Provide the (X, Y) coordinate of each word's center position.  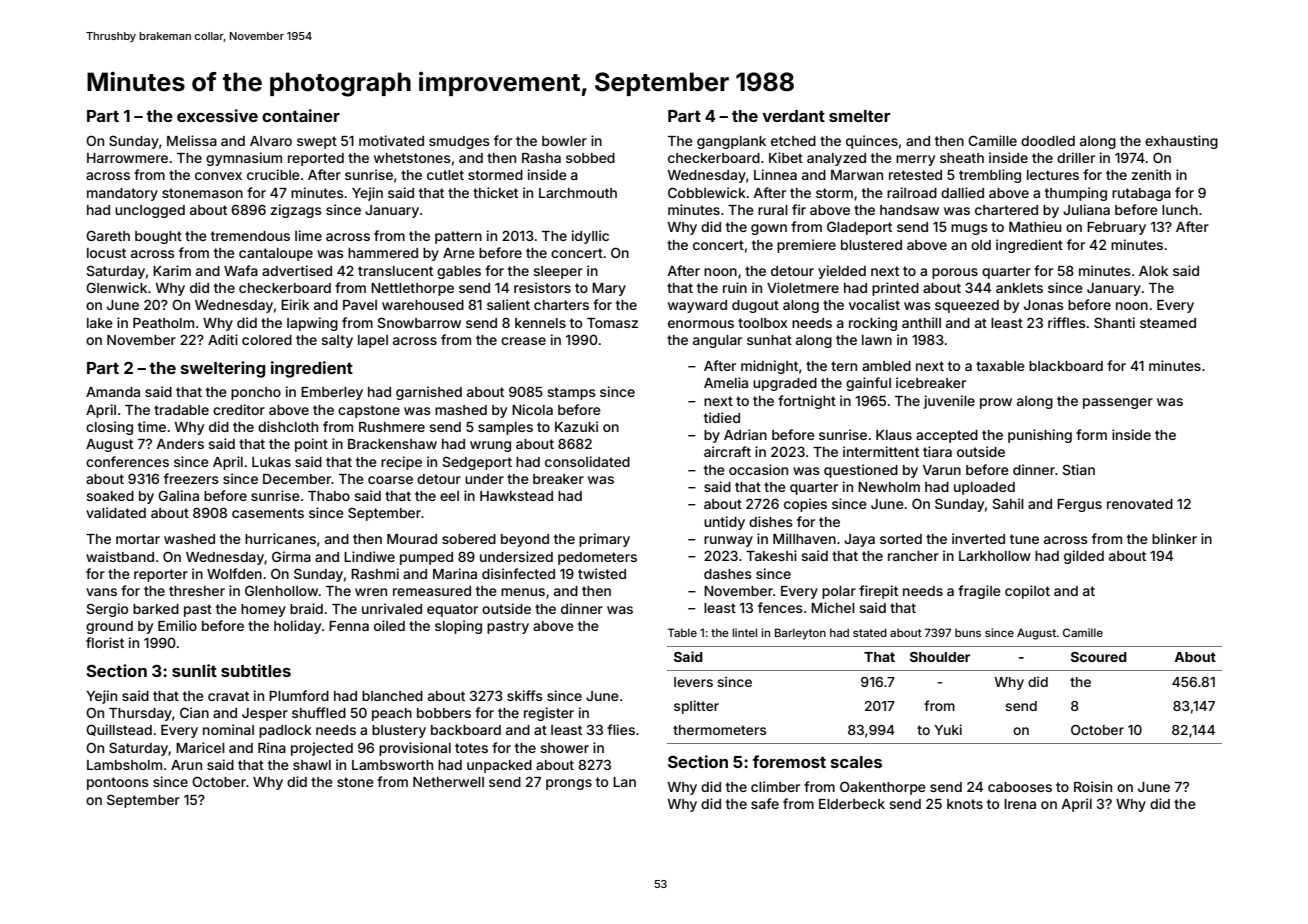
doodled (1048, 141)
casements (268, 513)
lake (100, 323)
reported (316, 159)
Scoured (1099, 657)
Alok (1153, 271)
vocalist (874, 304)
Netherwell (448, 782)
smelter (859, 116)
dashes (728, 574)
